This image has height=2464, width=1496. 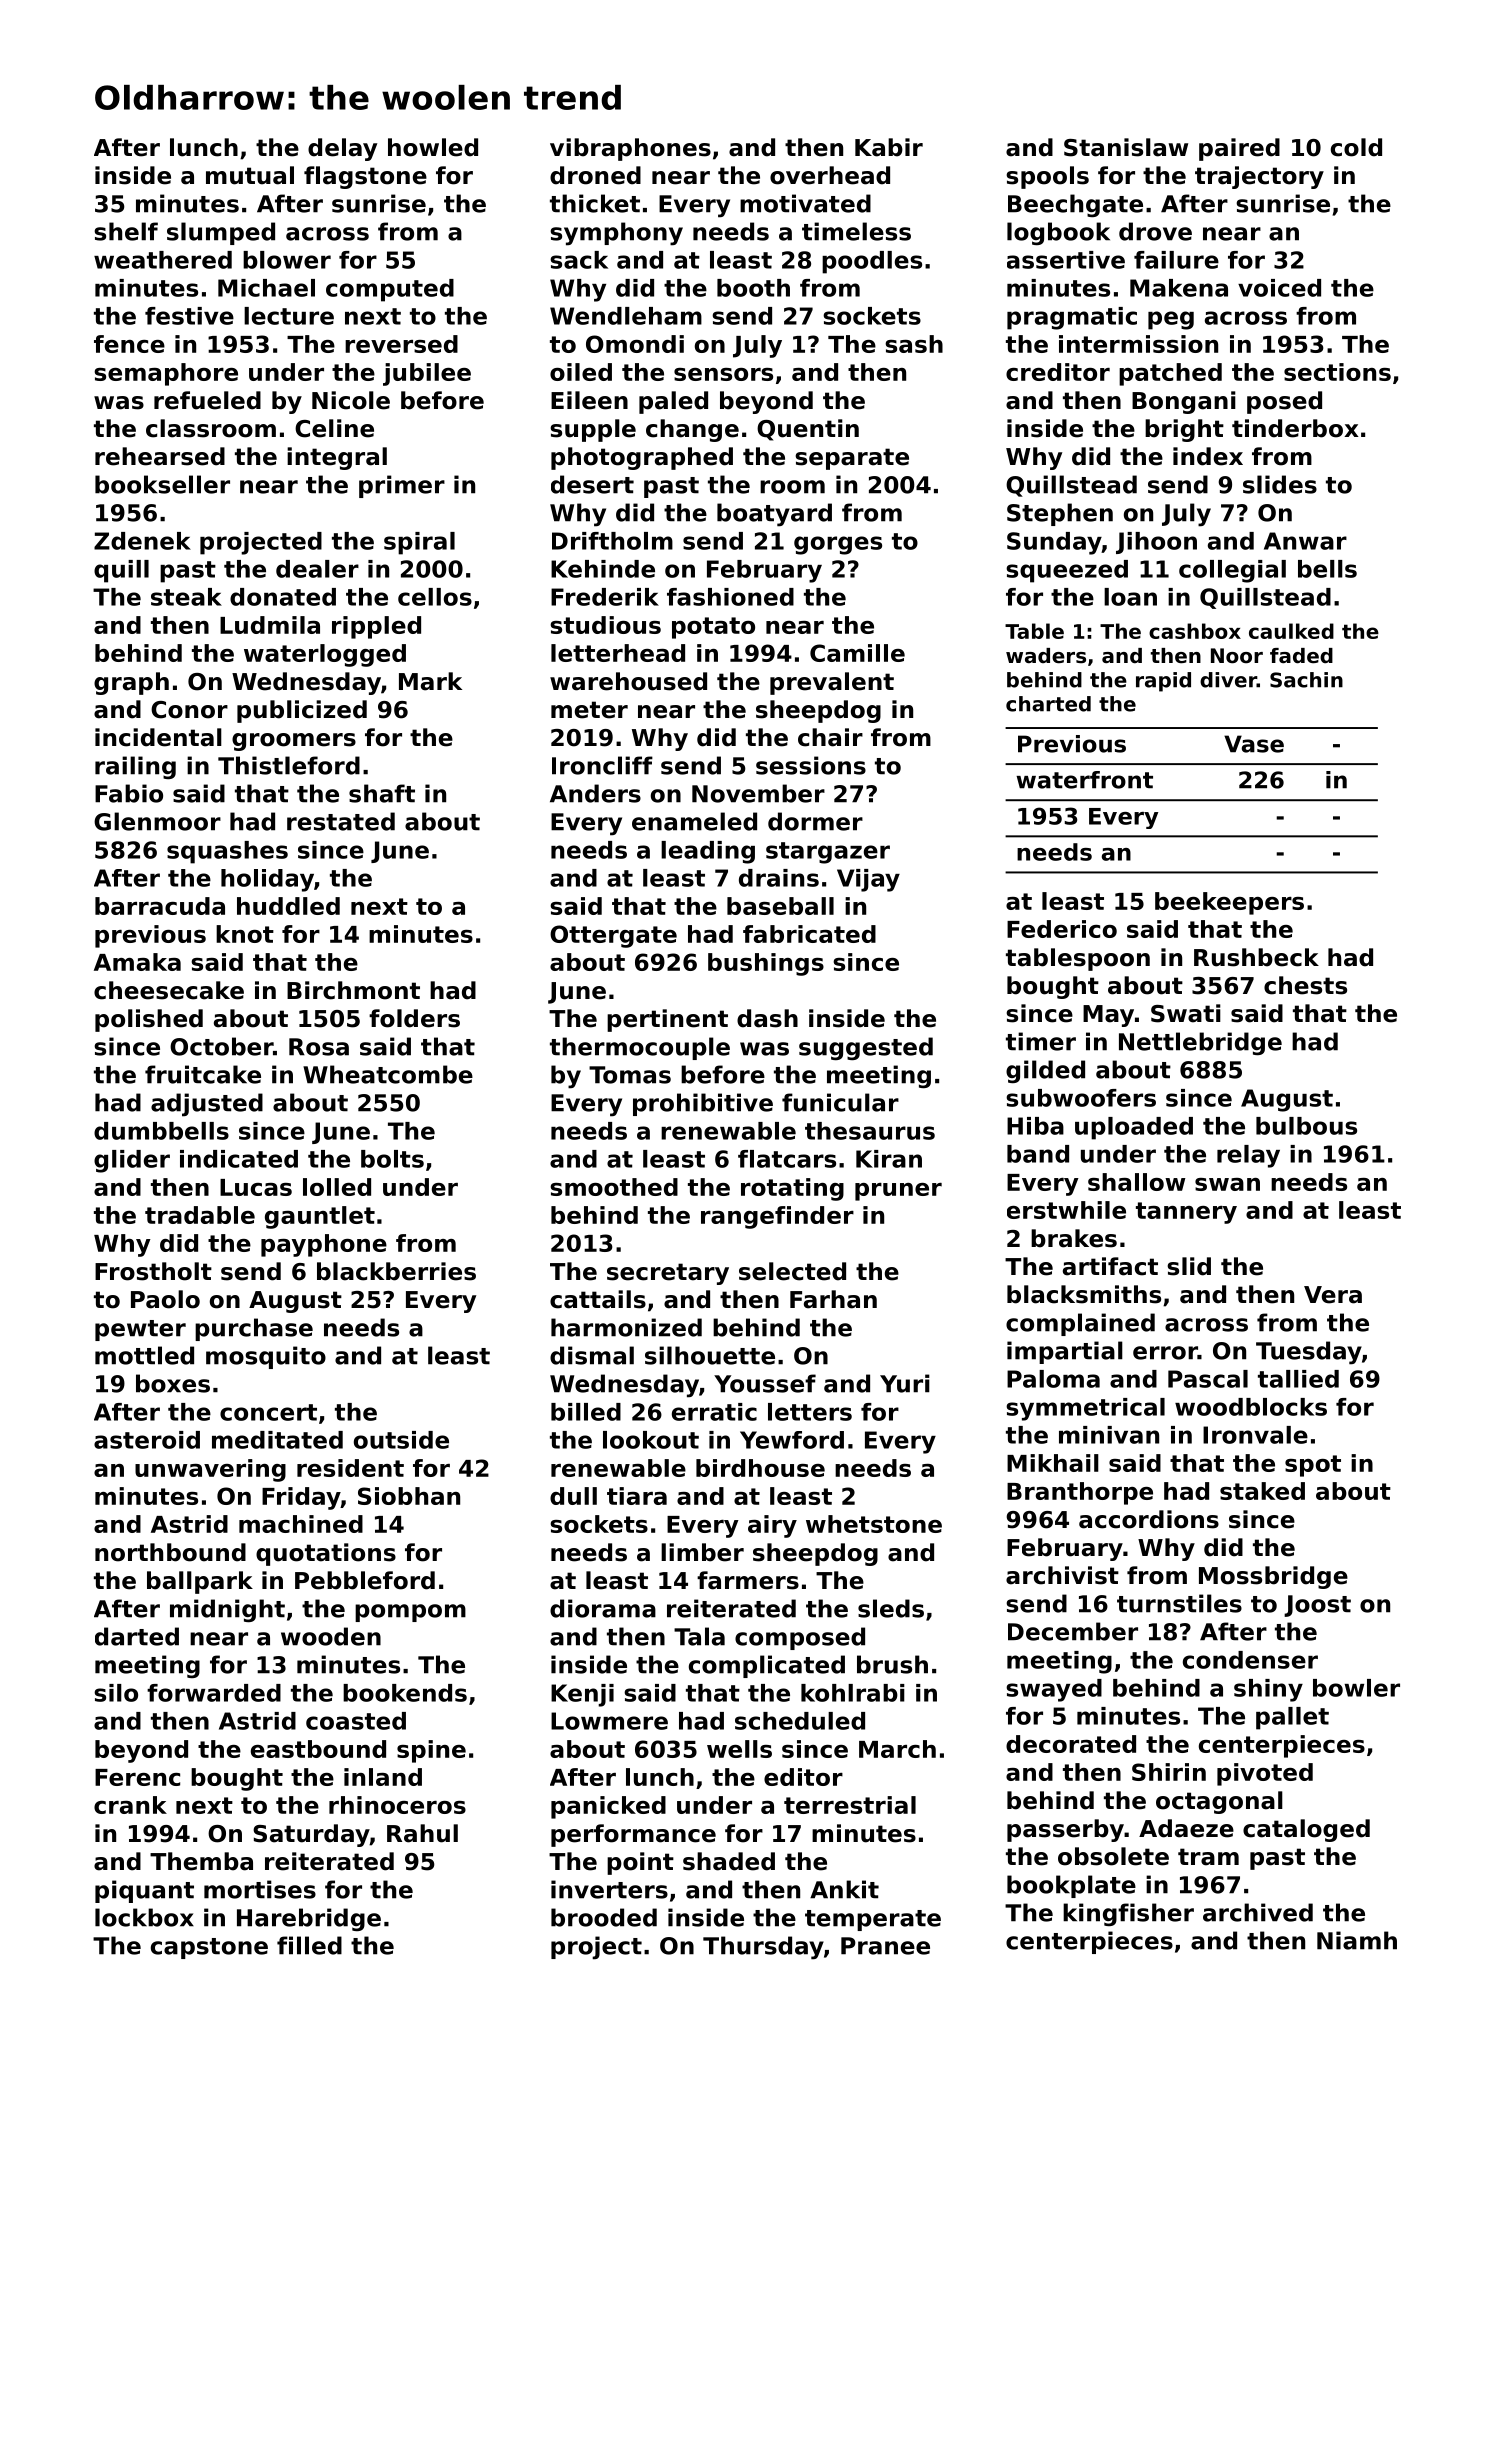 What do you see at coordinates (809, 934) in the image?
I see `fabricated` at bounding box center [809, 934].
